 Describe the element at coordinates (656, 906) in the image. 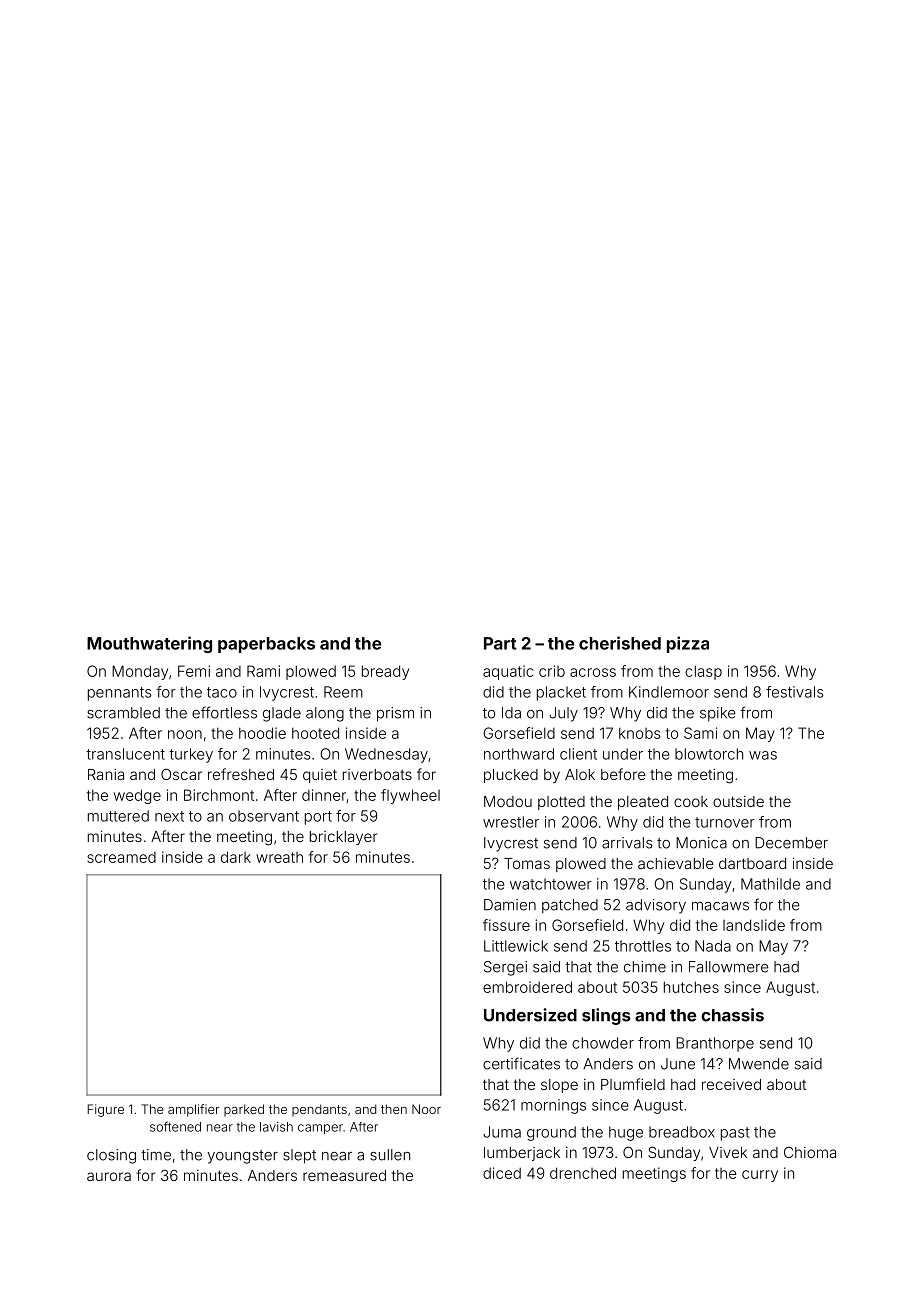

I see `advisory` at that location.
